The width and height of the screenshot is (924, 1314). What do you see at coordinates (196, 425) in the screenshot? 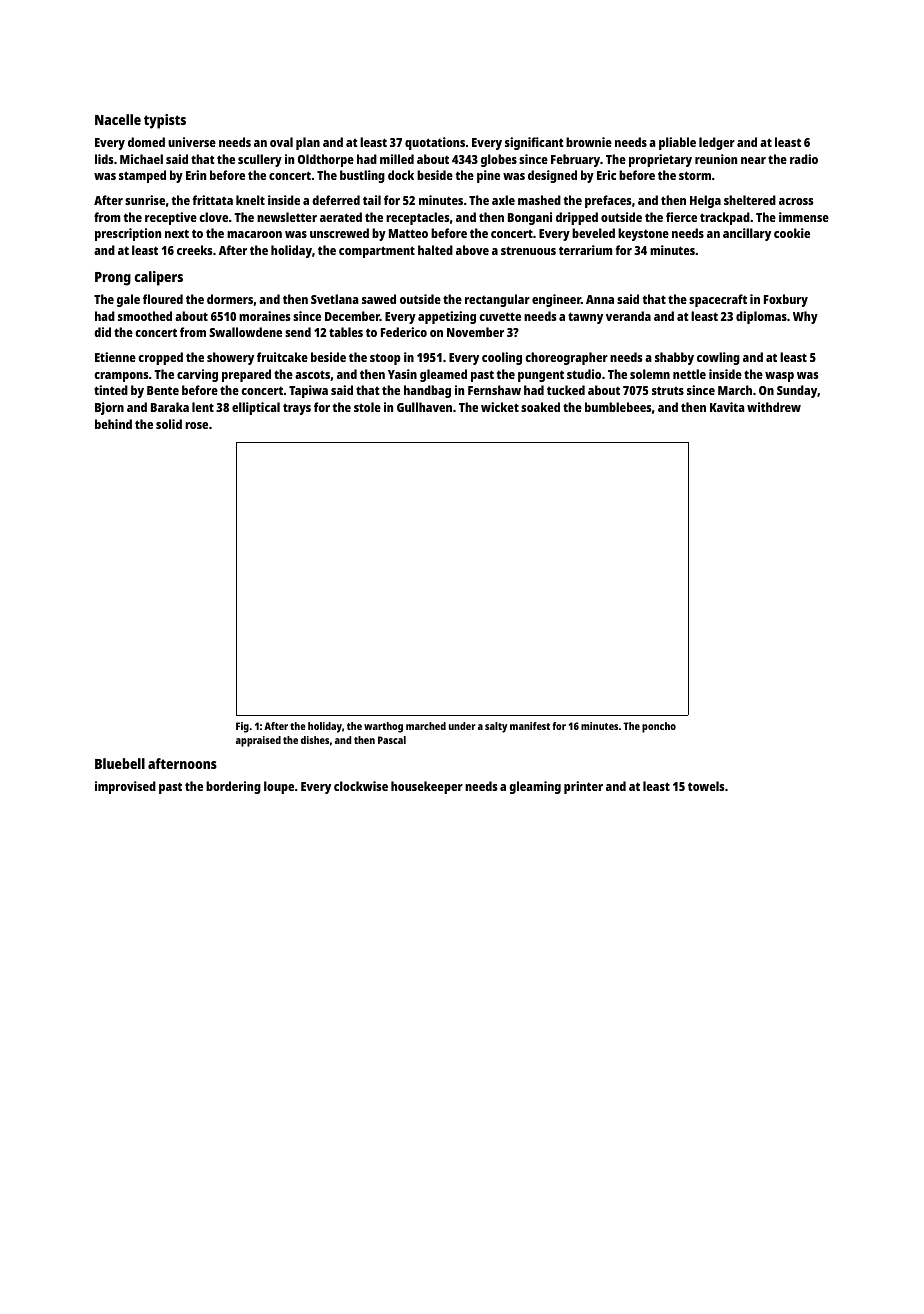
I see `rose` at bounding box center [196, 425].
